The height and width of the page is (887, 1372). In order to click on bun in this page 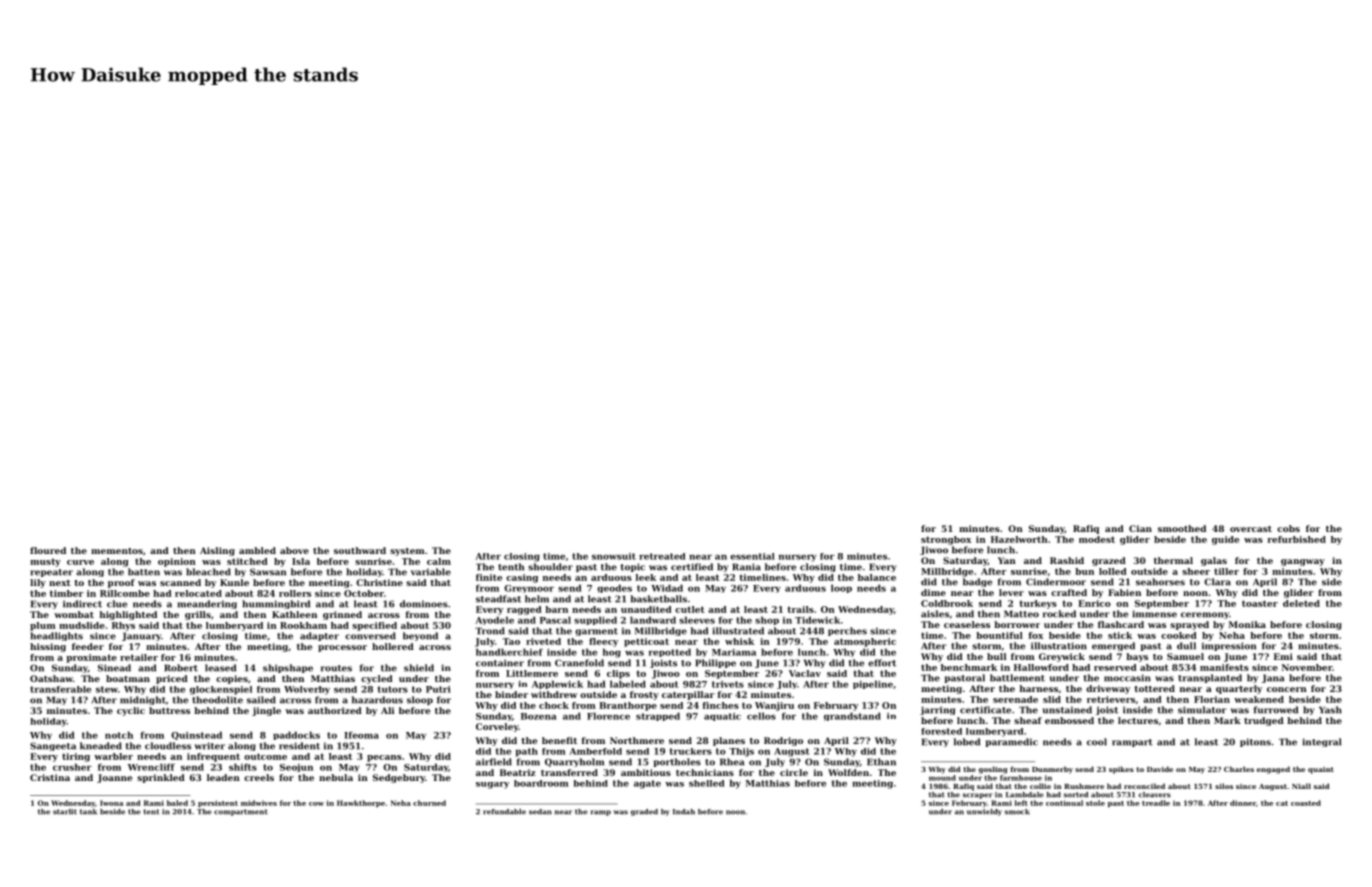, I will do `click(1084, 571)`.
